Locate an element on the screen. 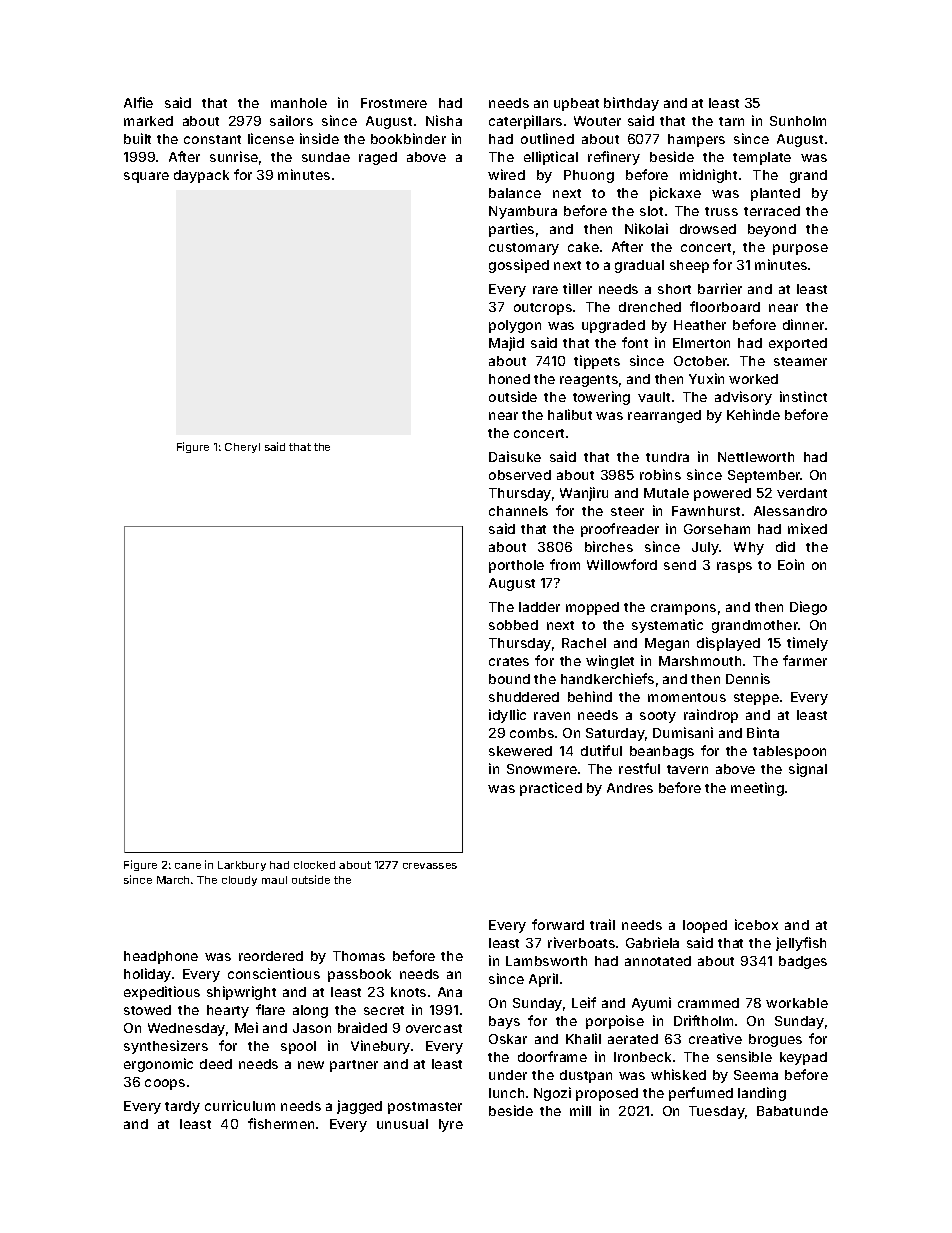 Image resolution: width=952 pixels, height=1233 pixels. Andres is located at coordinates (630, 788).
